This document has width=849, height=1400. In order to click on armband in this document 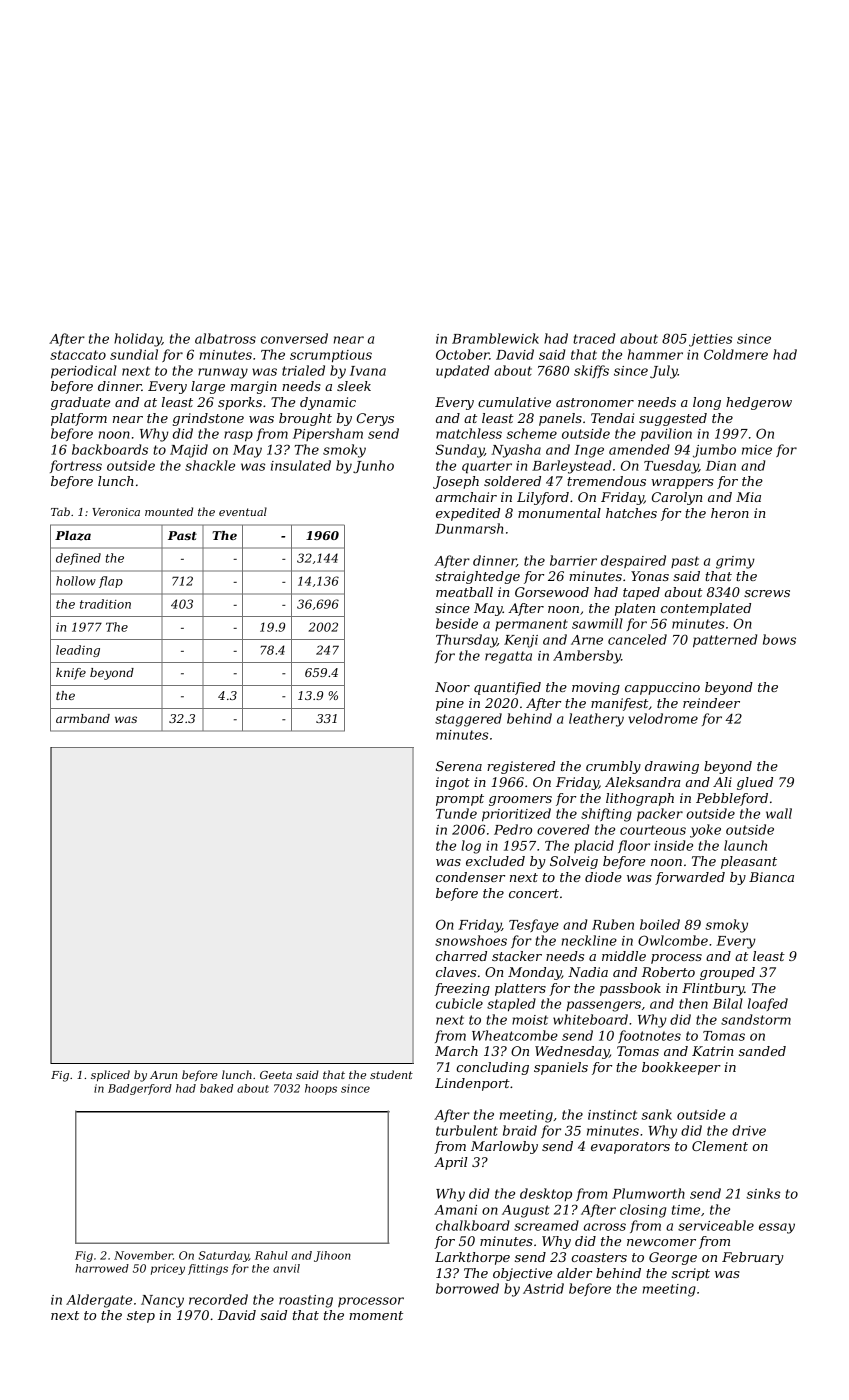, I will do `click(83, 718)`.
